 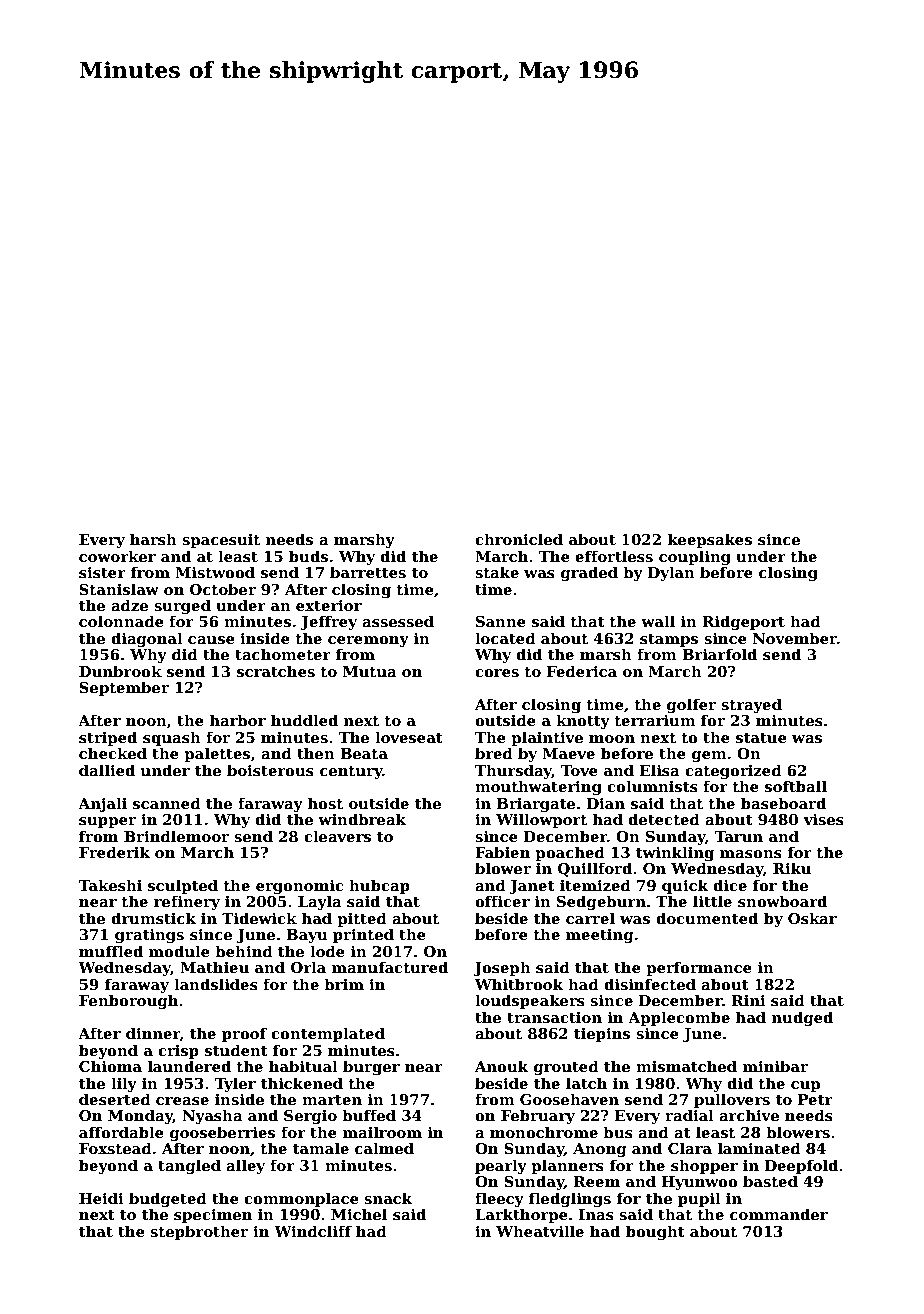 I want to click on Windcliff, so click(x=313, y=1231).
